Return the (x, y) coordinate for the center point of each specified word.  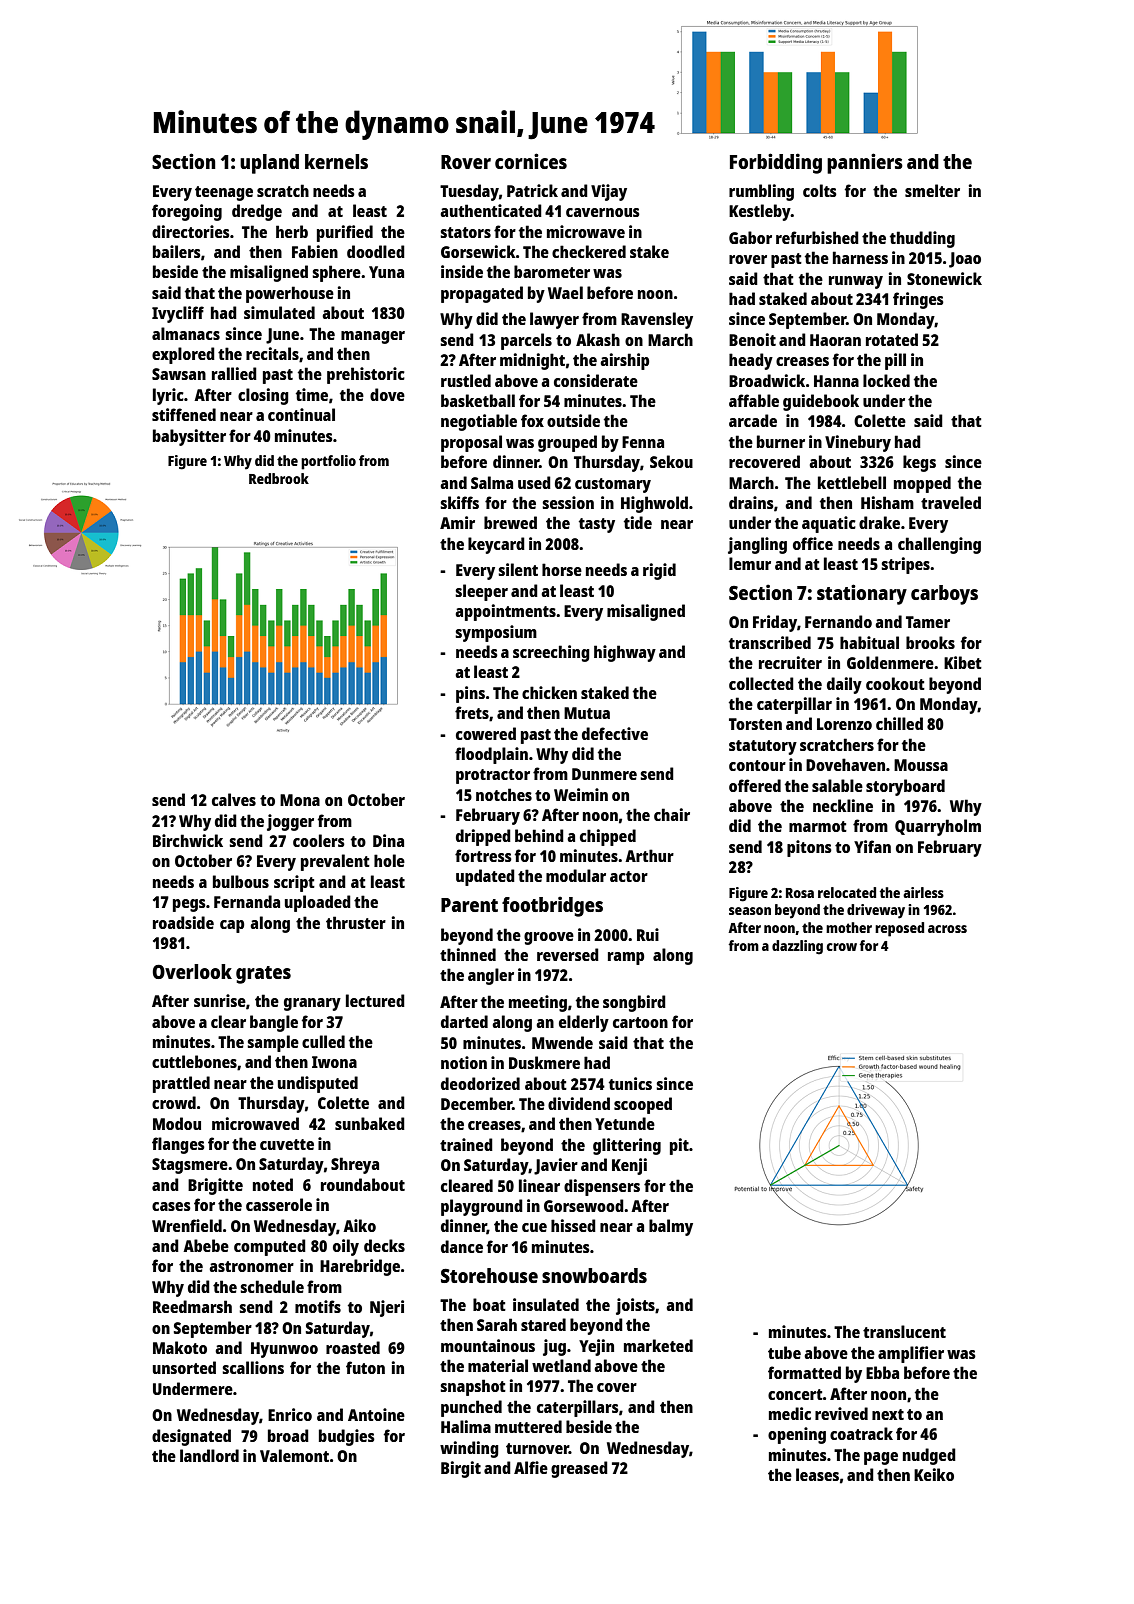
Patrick (532, 190)
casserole (279, 1204)
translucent (904, 1331)
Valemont (294, 1455)
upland (269, 164)
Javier (556, 1166)
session (568, 502)
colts (820, 190)
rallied (234, 373)
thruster (356, 922)
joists (635, 1306)
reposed (899, 929)
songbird (634, 1003)
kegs (919, 463)
